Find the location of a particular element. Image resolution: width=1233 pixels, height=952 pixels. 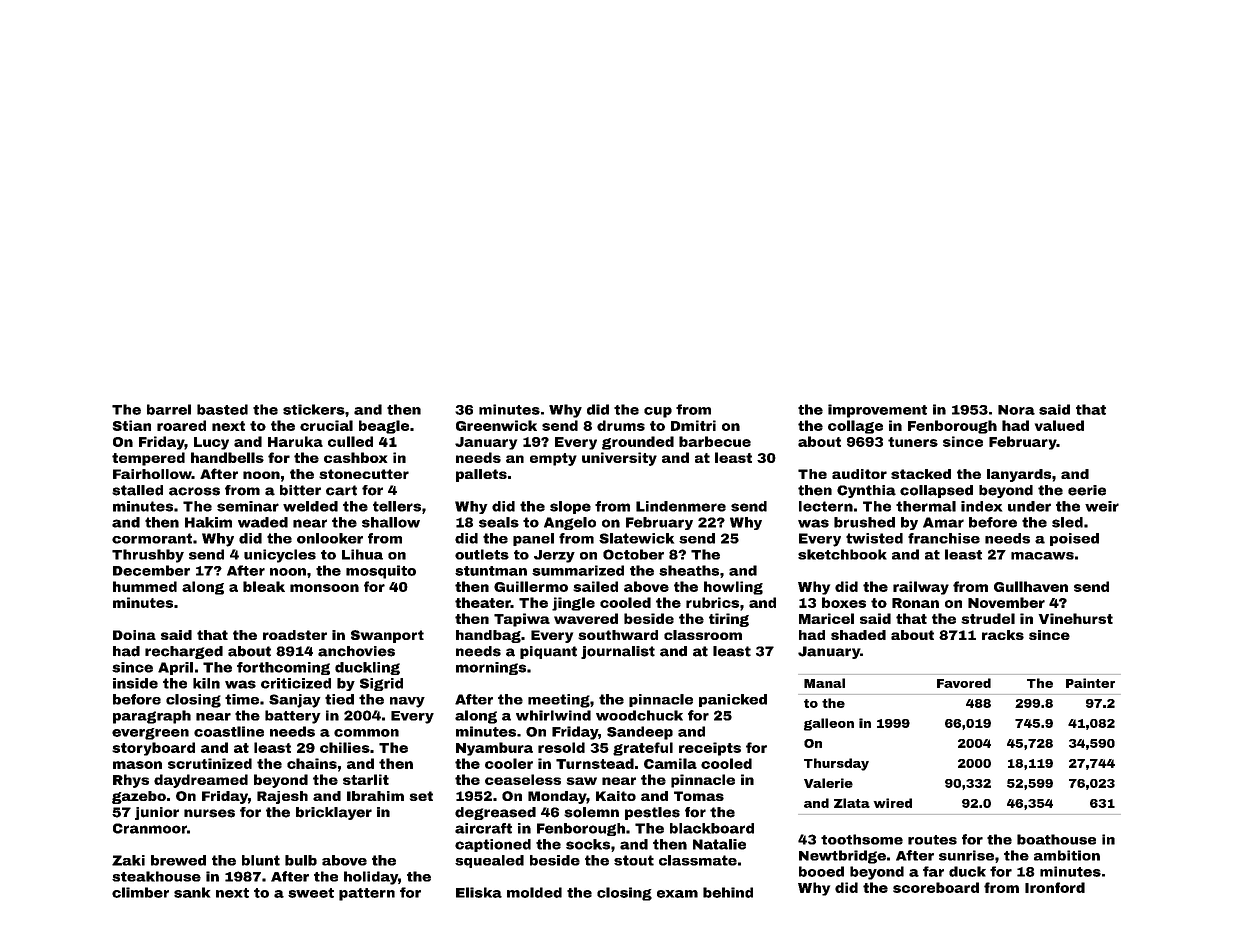

Cynthia is located at coordinates (866, 491).
